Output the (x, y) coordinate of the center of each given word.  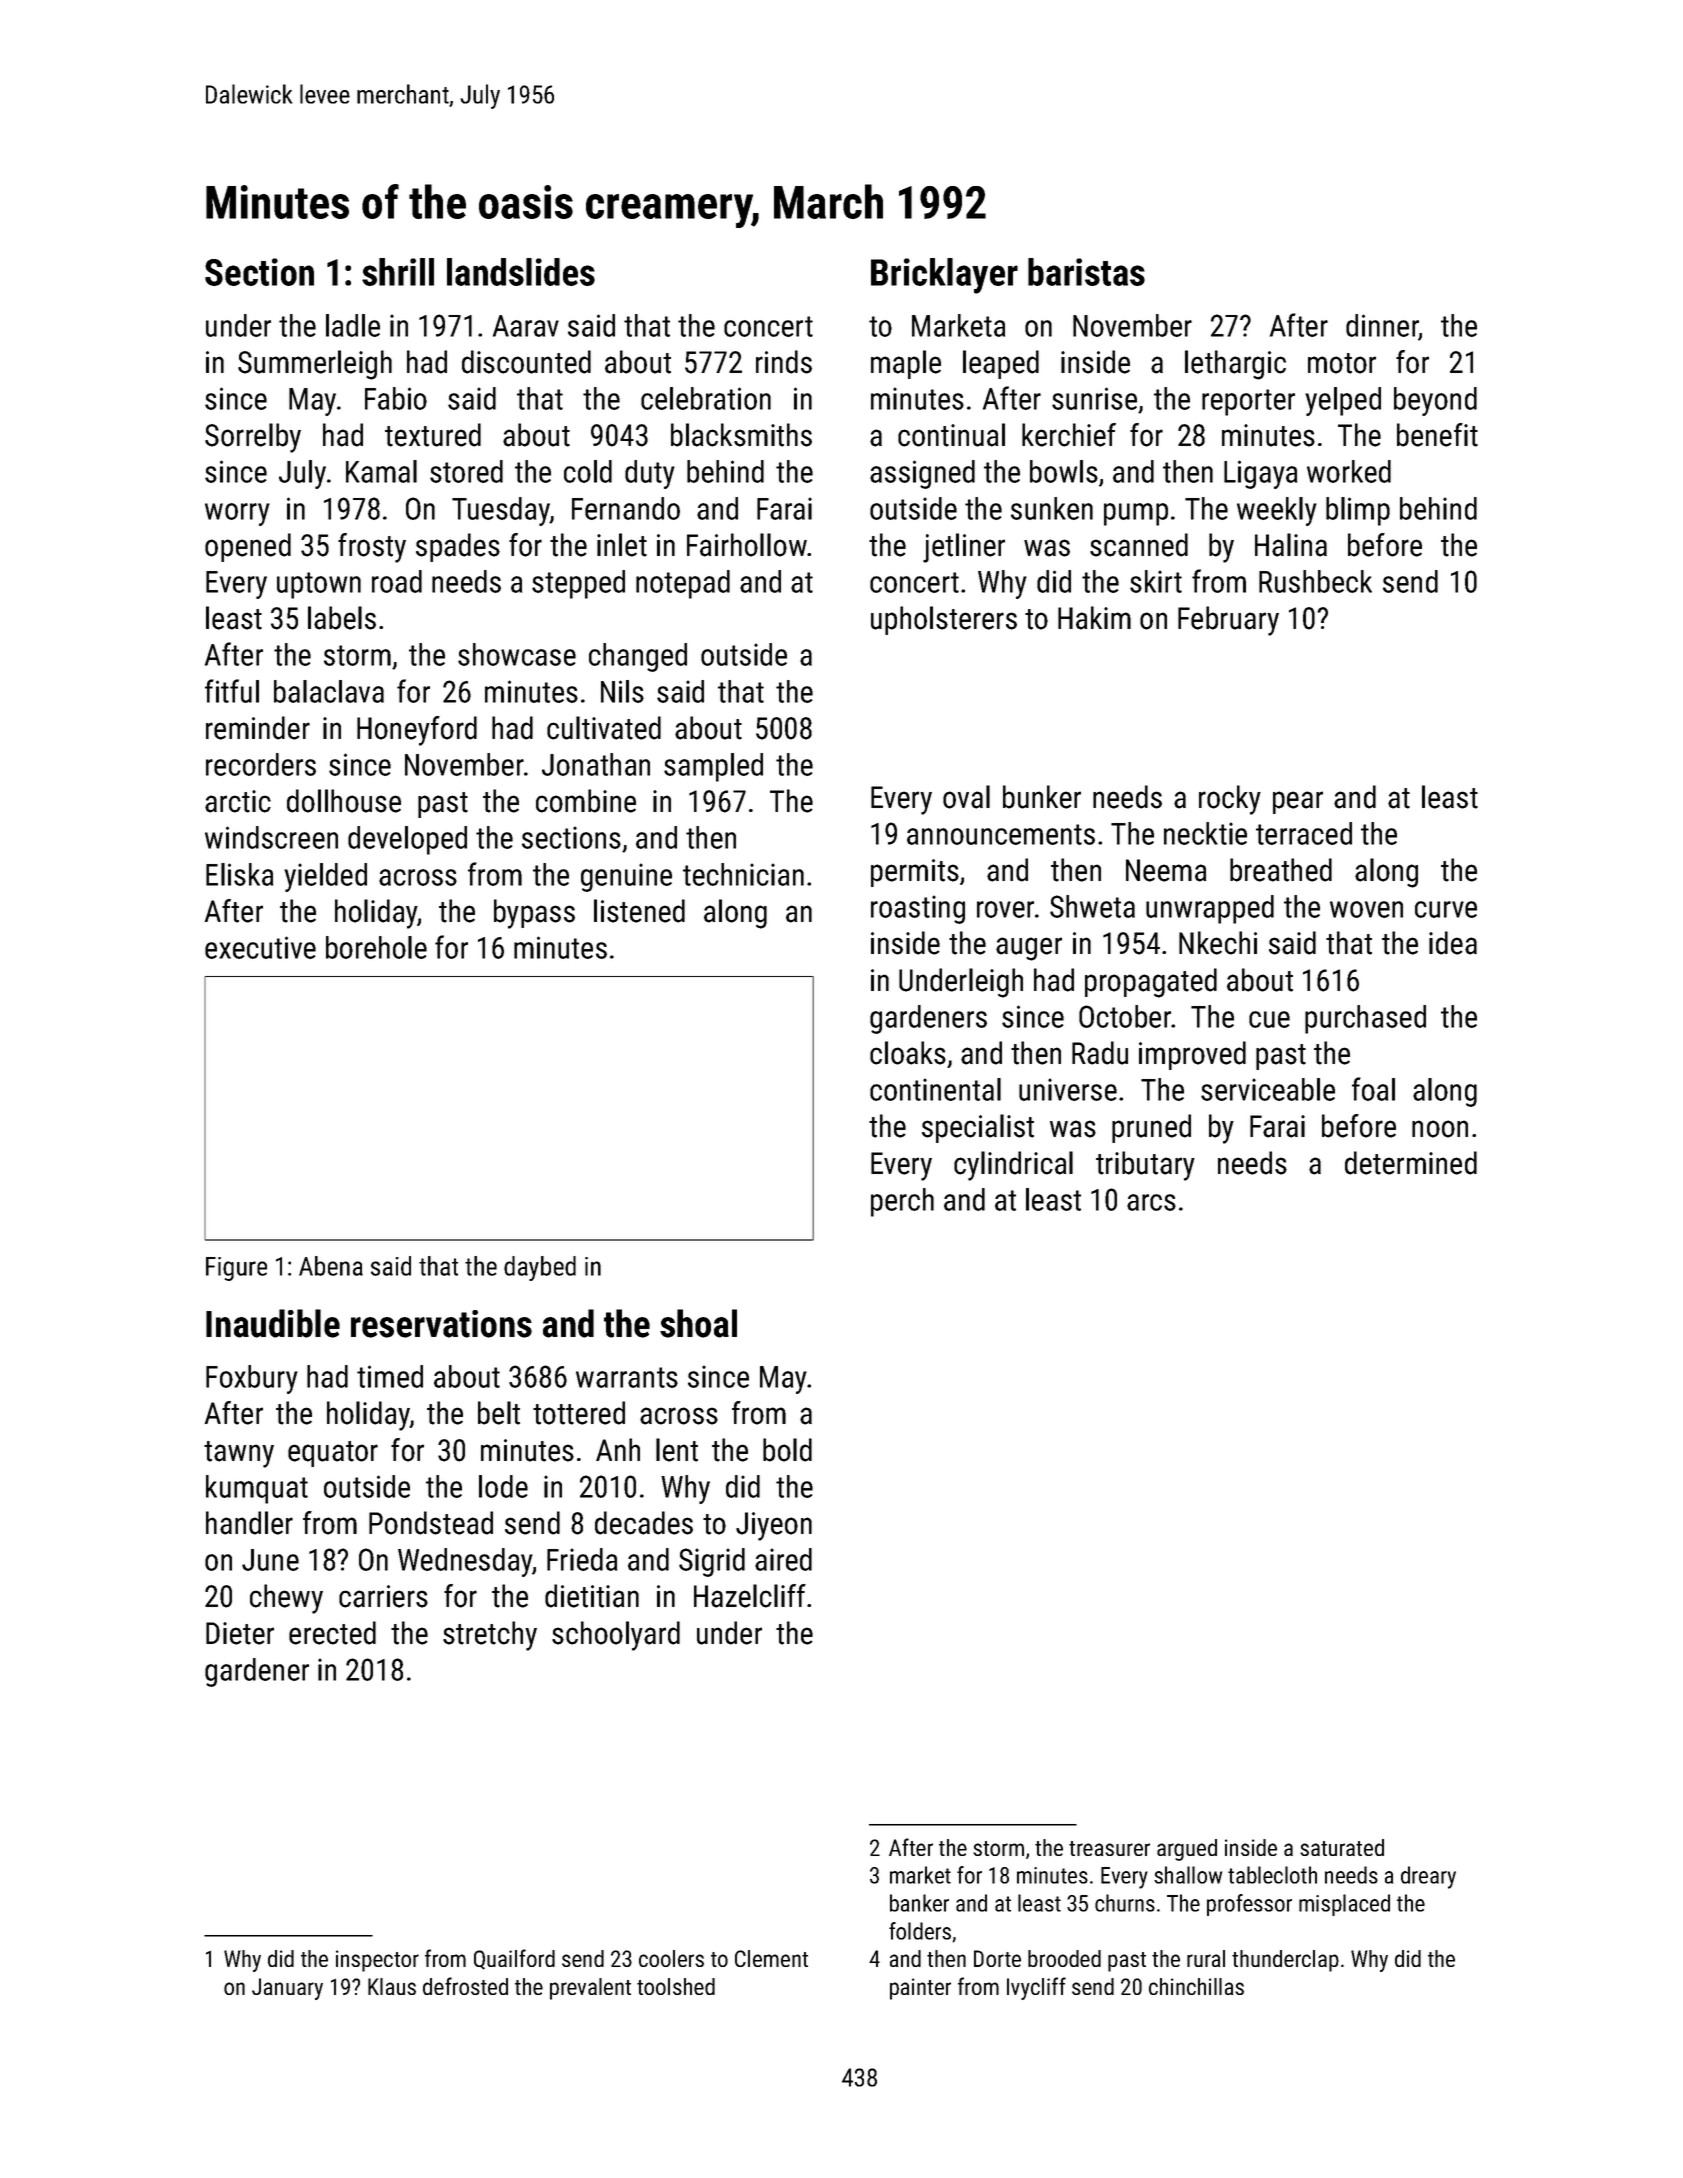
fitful (232, 691)
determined (1411, 1163)
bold (787, 1450)
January (287, 1989)
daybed (540, 1268)
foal (1373, 1089)
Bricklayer (944, 276)
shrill (398, 272)
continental (935, 1089)
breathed (1281, 870)
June (270, 1560)
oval (966, 797)
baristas (1086, 272)
